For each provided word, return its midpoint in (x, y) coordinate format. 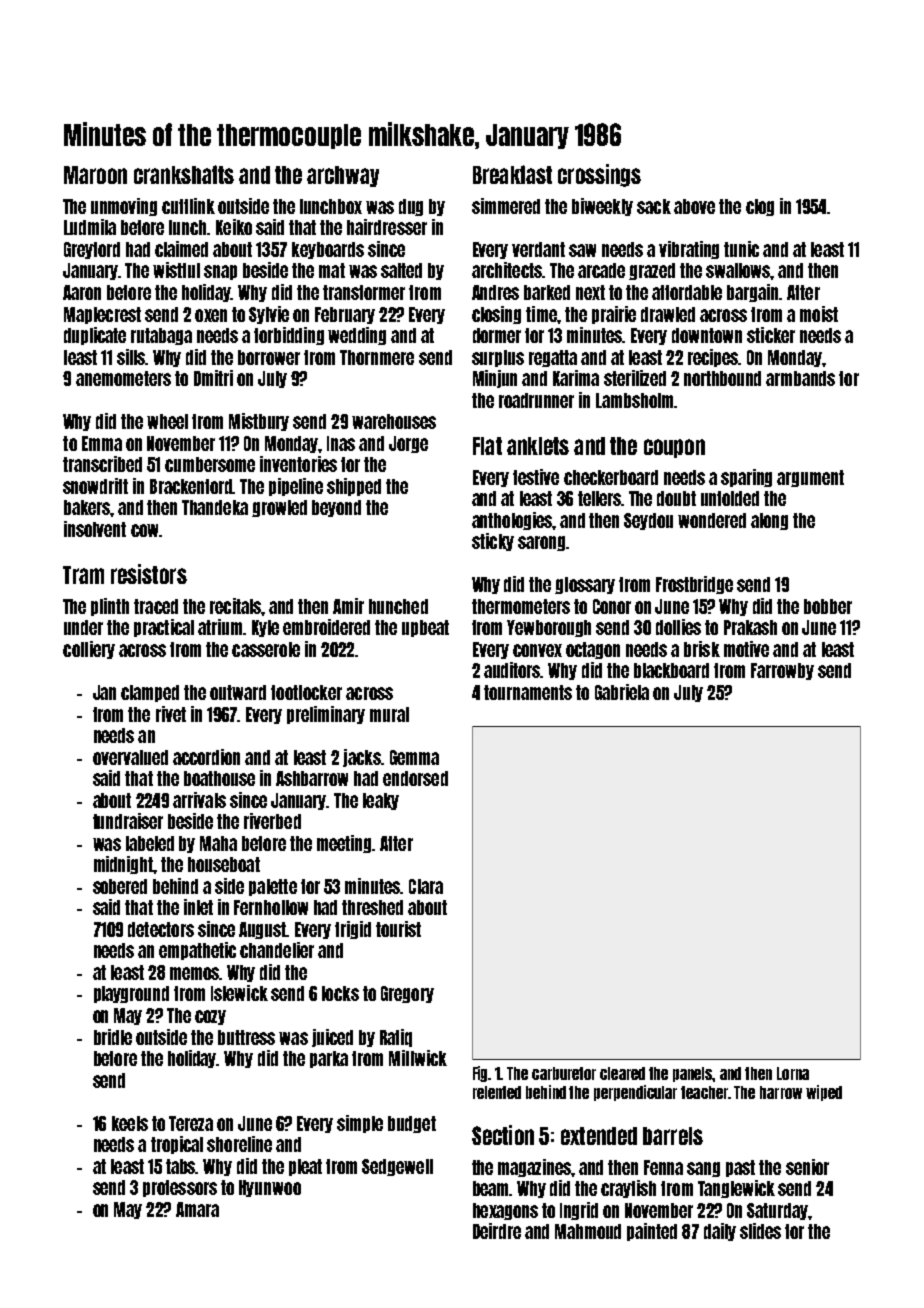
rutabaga (161, 336)
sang (703, 1169)
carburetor (564, 1073)
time (541, 314)
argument (810, 478)
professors (180, 1188)
